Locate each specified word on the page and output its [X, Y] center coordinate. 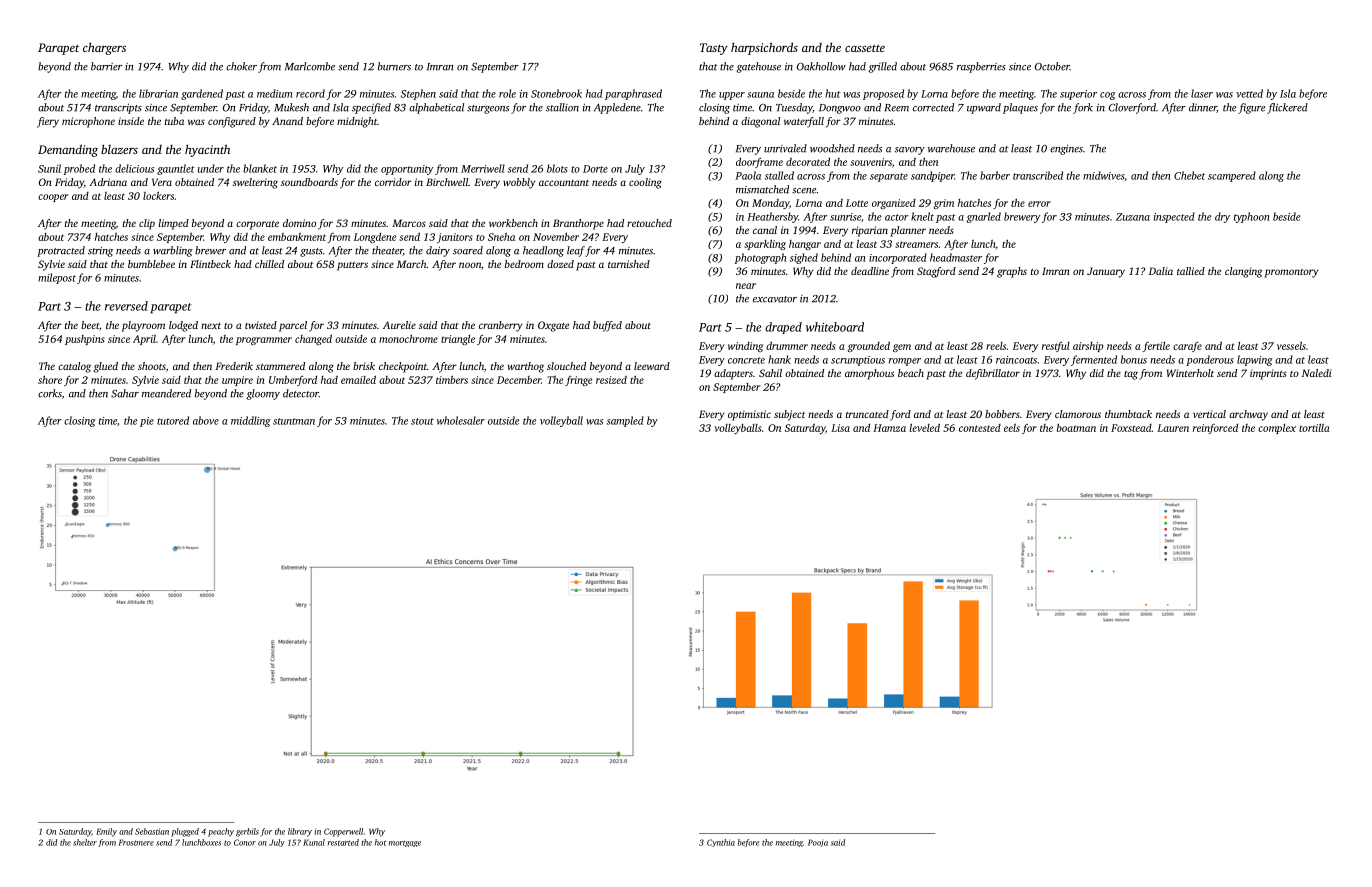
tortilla [1314, 427]
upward [984, 108]
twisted [261, 325]
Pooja [818, 843]
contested [980, 428]
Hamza [889, 428]
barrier [106, 66]
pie [147, 422]
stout [422, 421]
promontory [1291, 273]
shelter [85, 842]
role [507, 93]
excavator [775, 299]
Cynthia [721, 843]
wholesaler [461, 420]
